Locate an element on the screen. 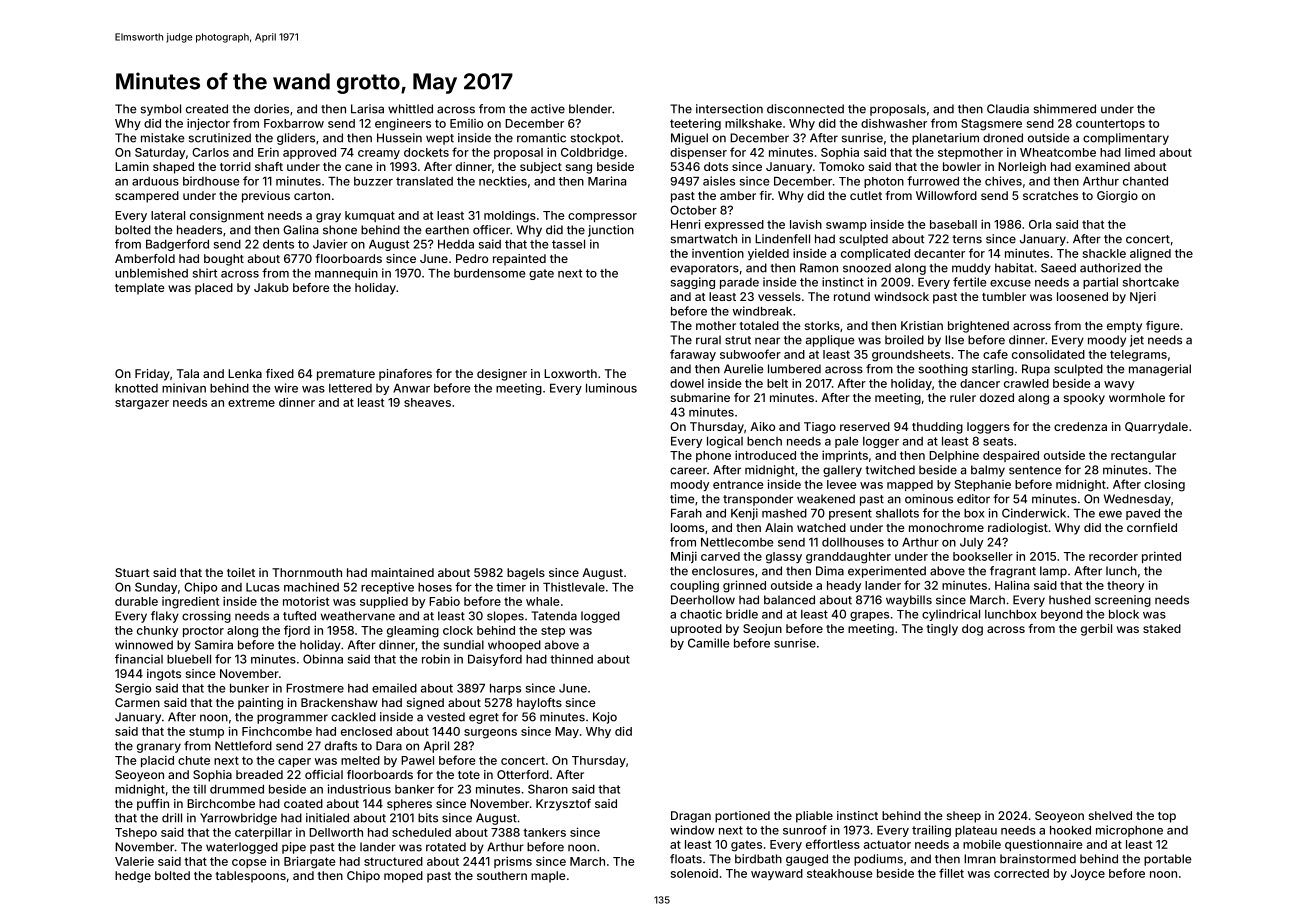  Wednesday is located at coordinates (1137, 500).
